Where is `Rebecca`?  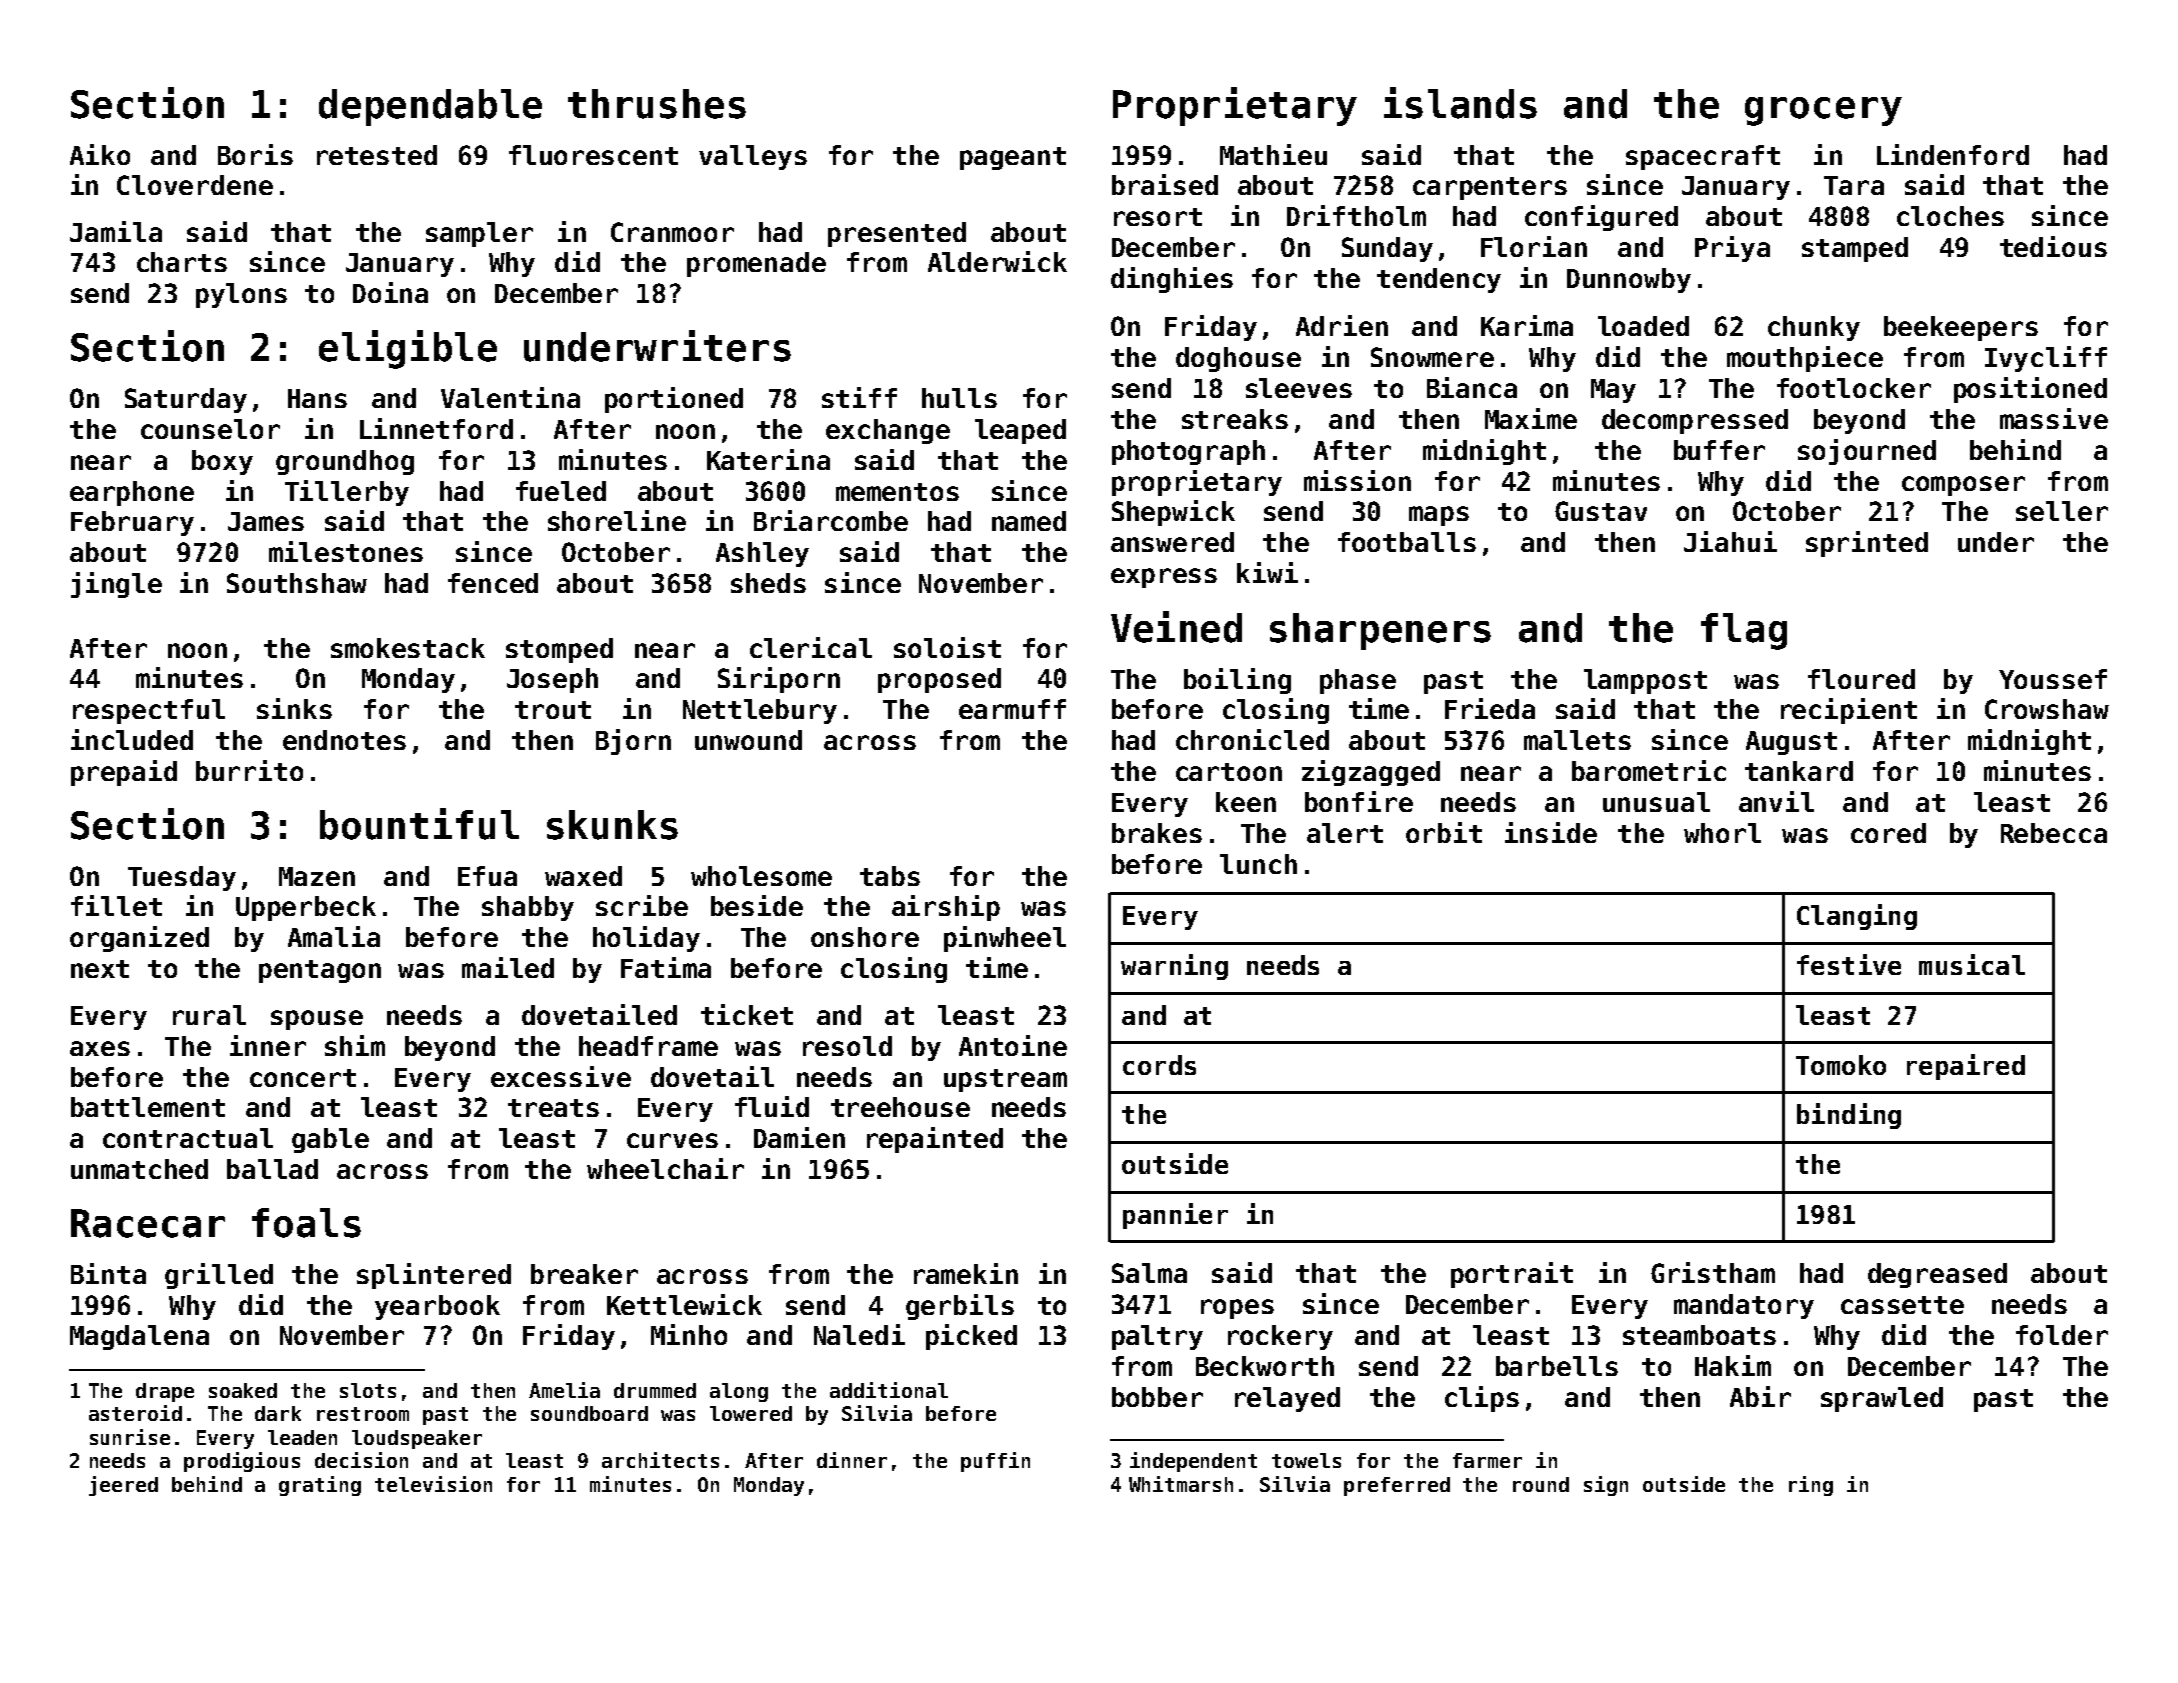
Rebecca is located at coordinates (2054, 833).
